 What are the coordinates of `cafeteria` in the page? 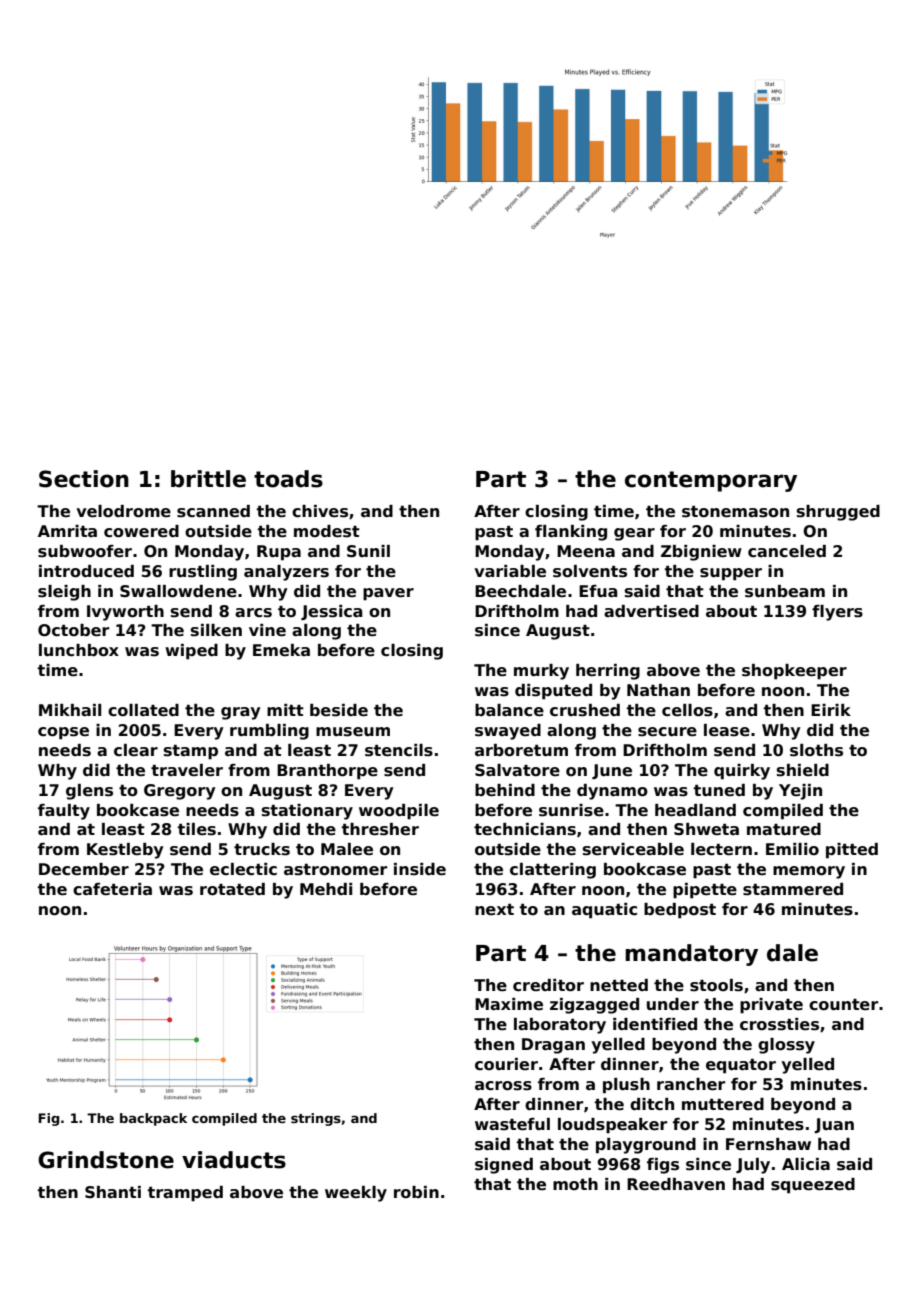 It's located at (112, 889).
